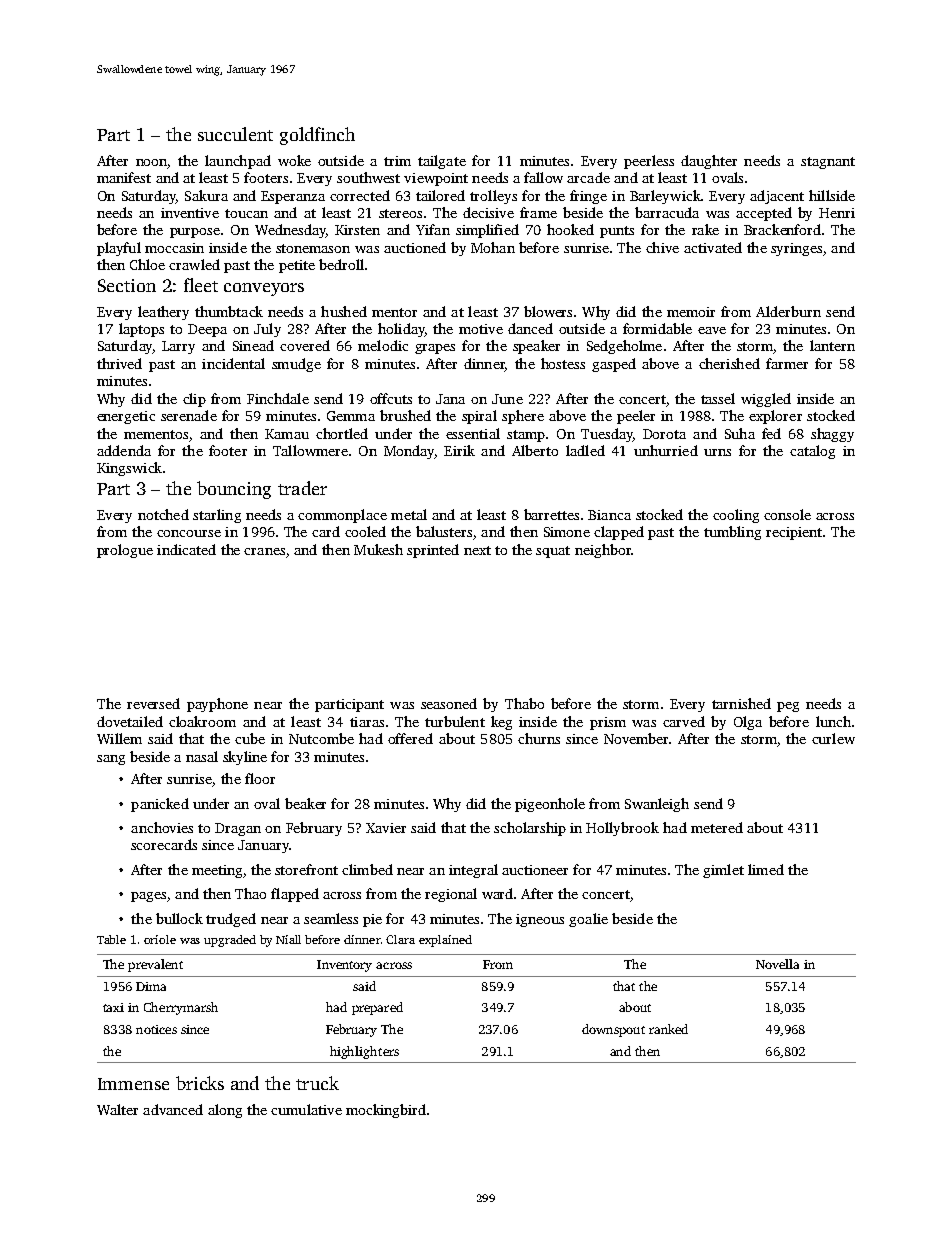 This document has width=952, height=1233. Describe the element at coordinates (442, 162) in the document. I see `tailgate` at that location.
